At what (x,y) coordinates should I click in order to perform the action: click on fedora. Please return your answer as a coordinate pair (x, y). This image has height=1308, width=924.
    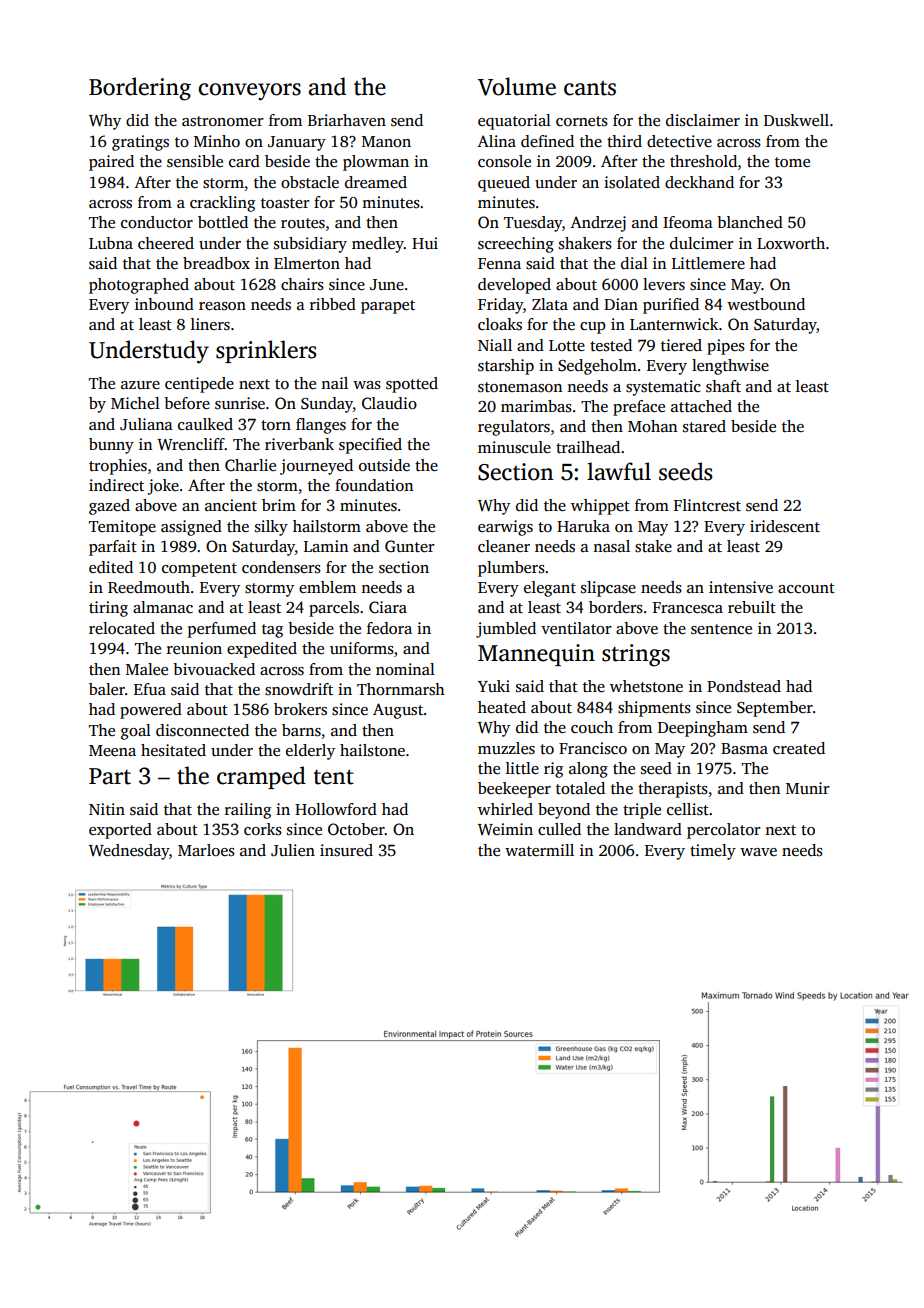
    Looking at the image, I should click on (389, 628).
